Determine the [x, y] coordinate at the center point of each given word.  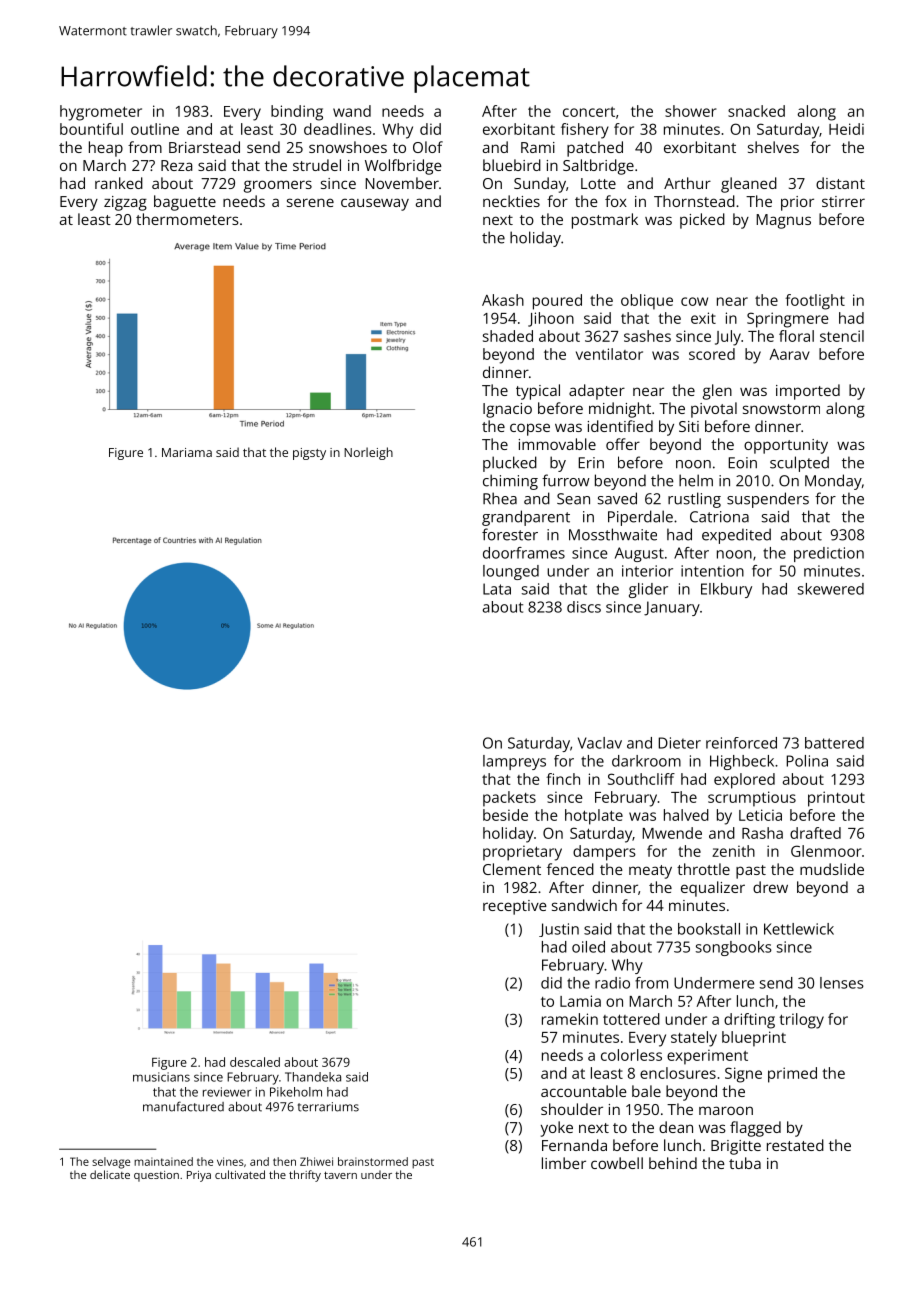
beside [505, 815]
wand [352, 111]
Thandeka [313, 1077]
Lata [497, 589]
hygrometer [101, 113]
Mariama [187, 452]
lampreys [514, 762]
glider [648, 590]
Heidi [846, 129]
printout [836, 799]
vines [230, 1161]
